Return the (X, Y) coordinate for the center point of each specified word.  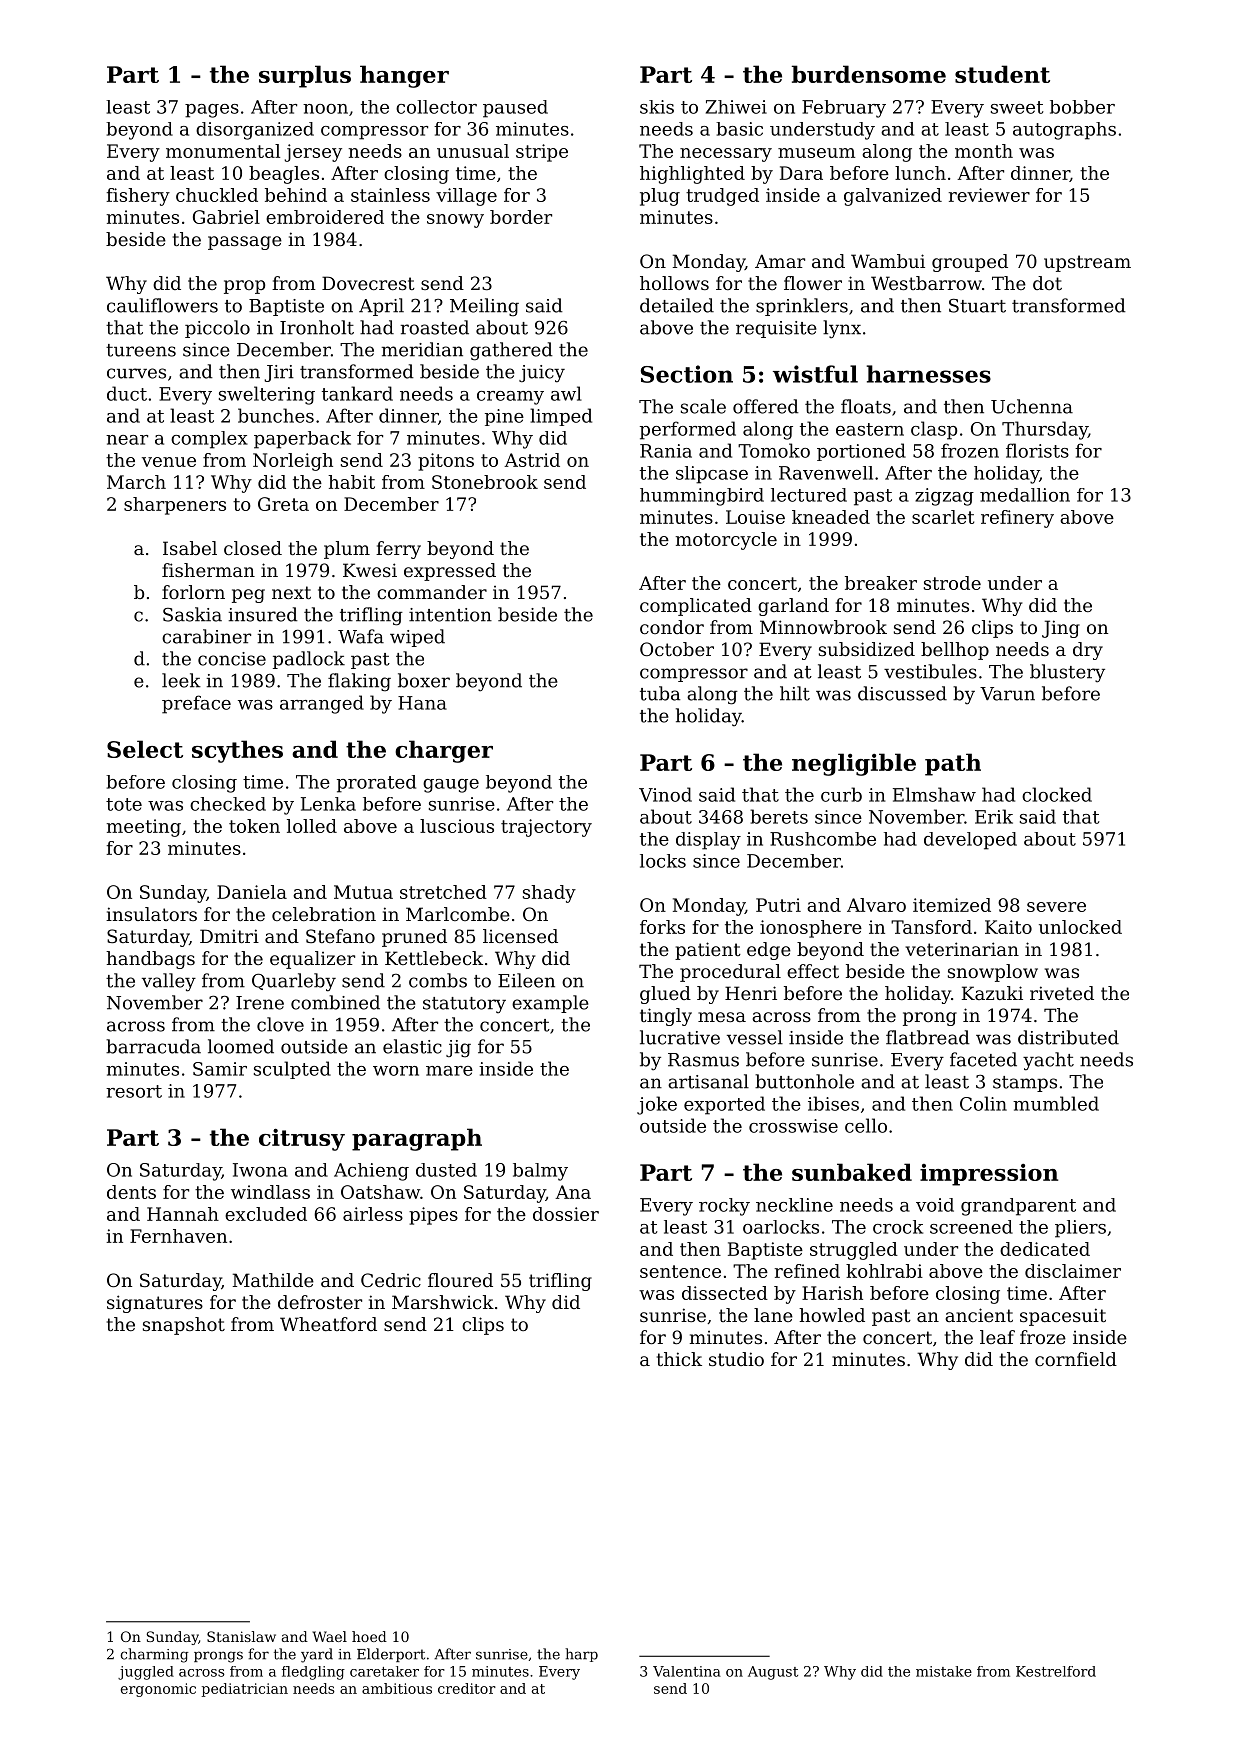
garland (793, 607)
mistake (944, 1671)
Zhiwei (736, 107)
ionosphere (811, 929)
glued (665, 995)
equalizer (312, 960)
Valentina (687, 1671)
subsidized (867, 649)
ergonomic (158, 1690)
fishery (138, 197)
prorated (376, 784)
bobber (1082, 107)
